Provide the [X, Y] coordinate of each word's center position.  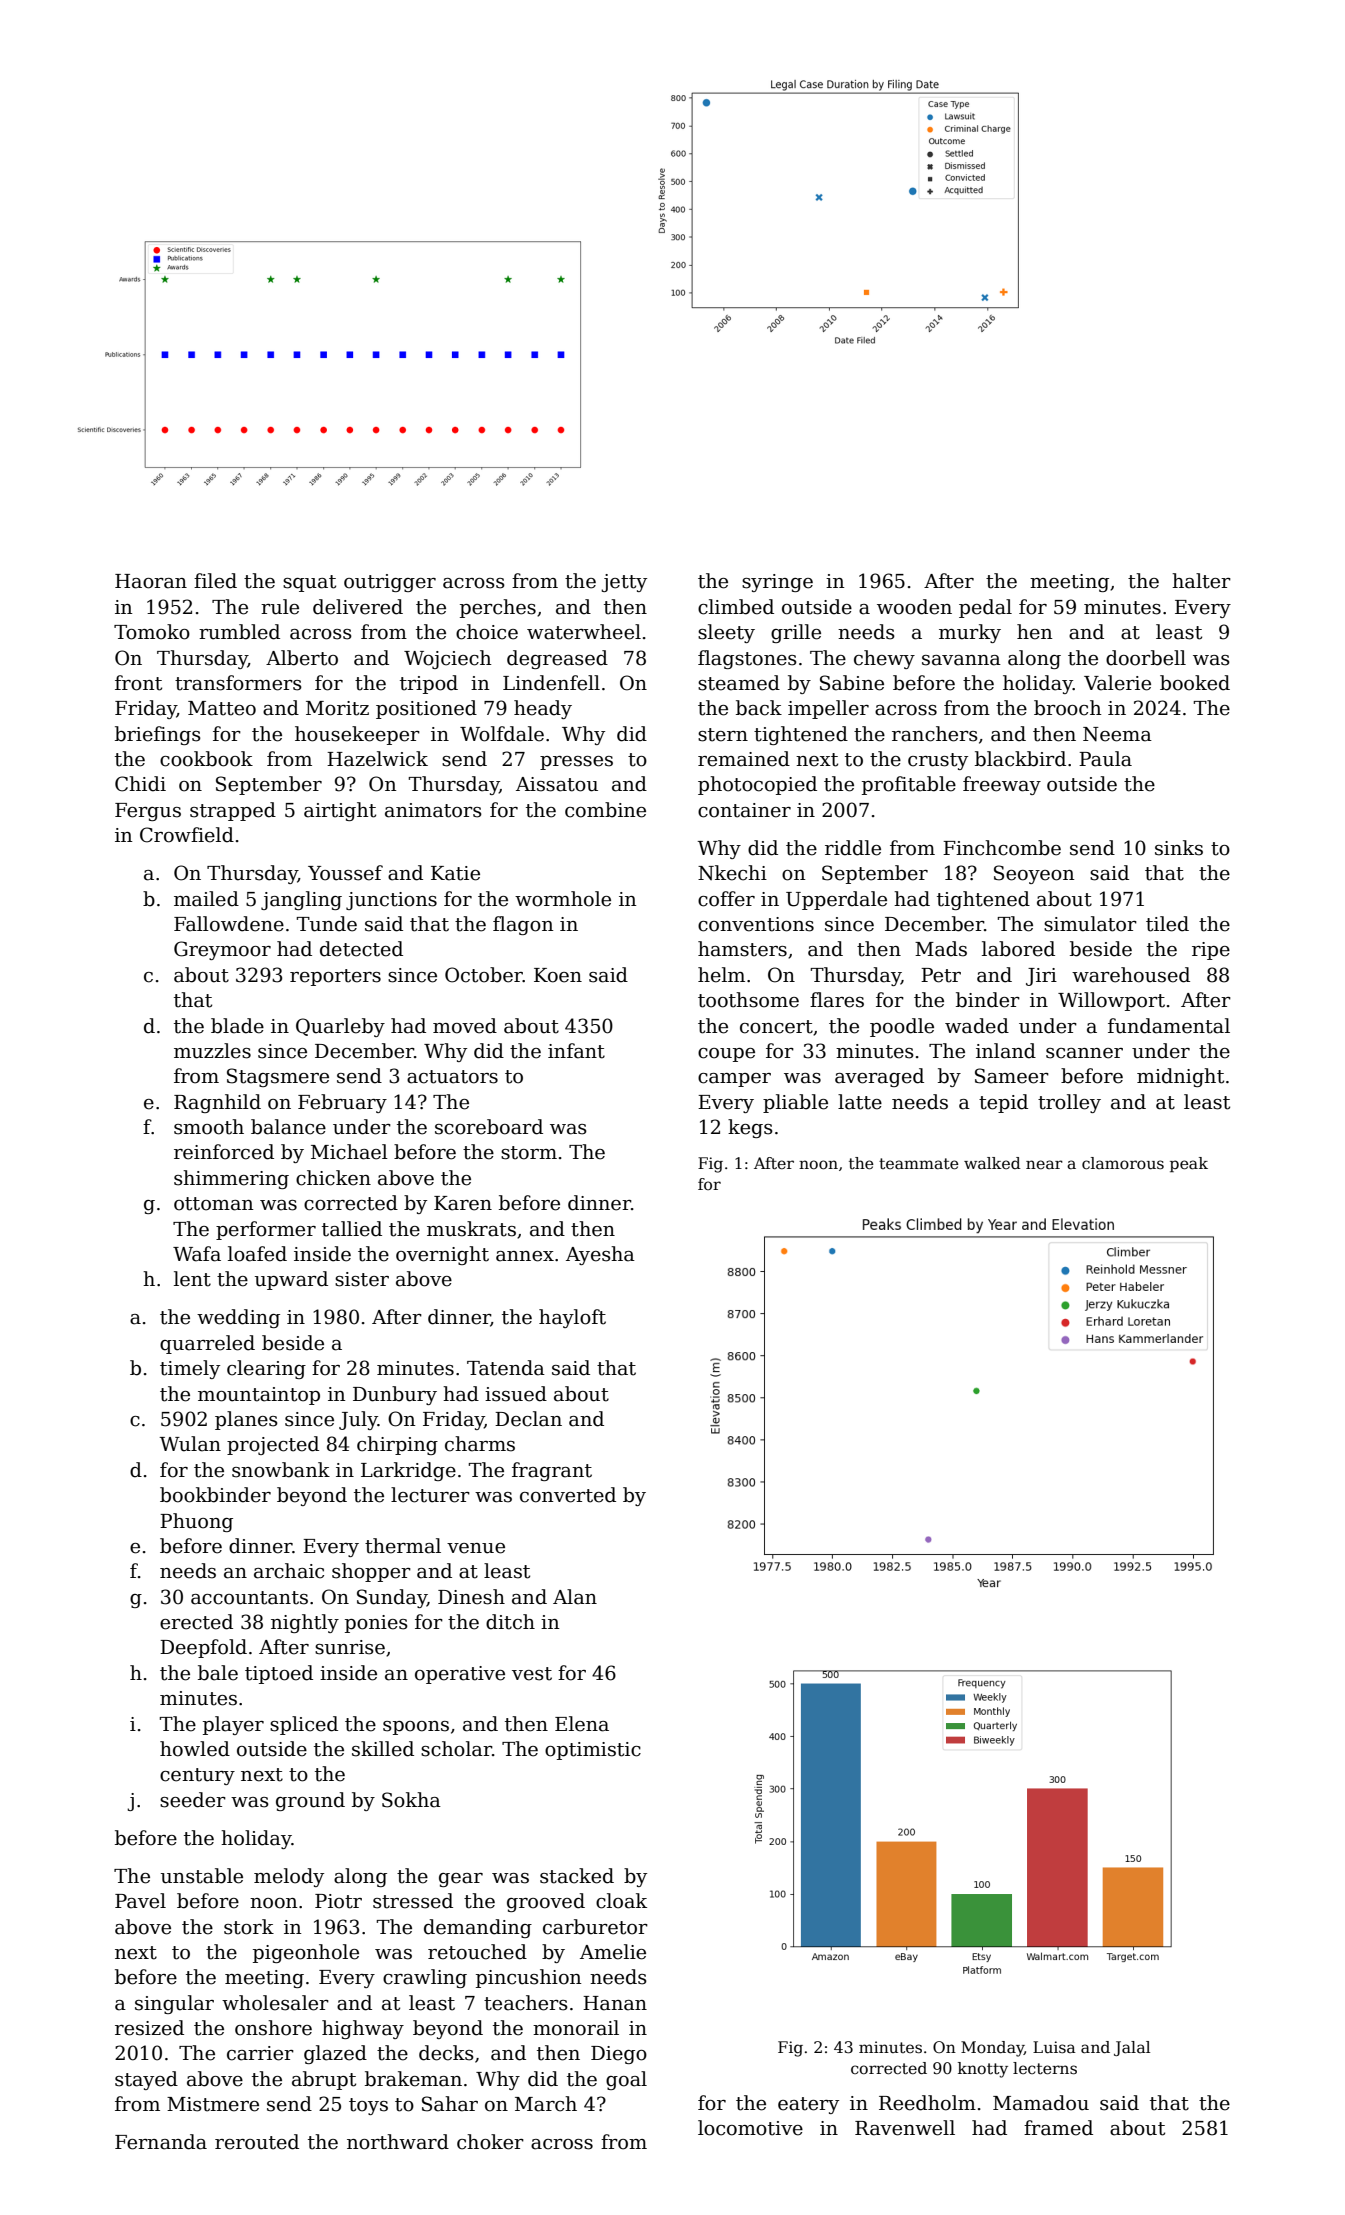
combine [605, 810]
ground [310, 1801]
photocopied [757, 785]
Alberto [302, 658]
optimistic [593, 1751]
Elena [582, 1724]
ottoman [213, 1204]
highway [363, 2029]
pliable [795, 1103]
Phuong [196, 1522]
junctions [391, 901]
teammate [919, 1164]
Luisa [1054, 2047]
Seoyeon [1034, 874]
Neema [1117, 734]
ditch [510, 1622]
